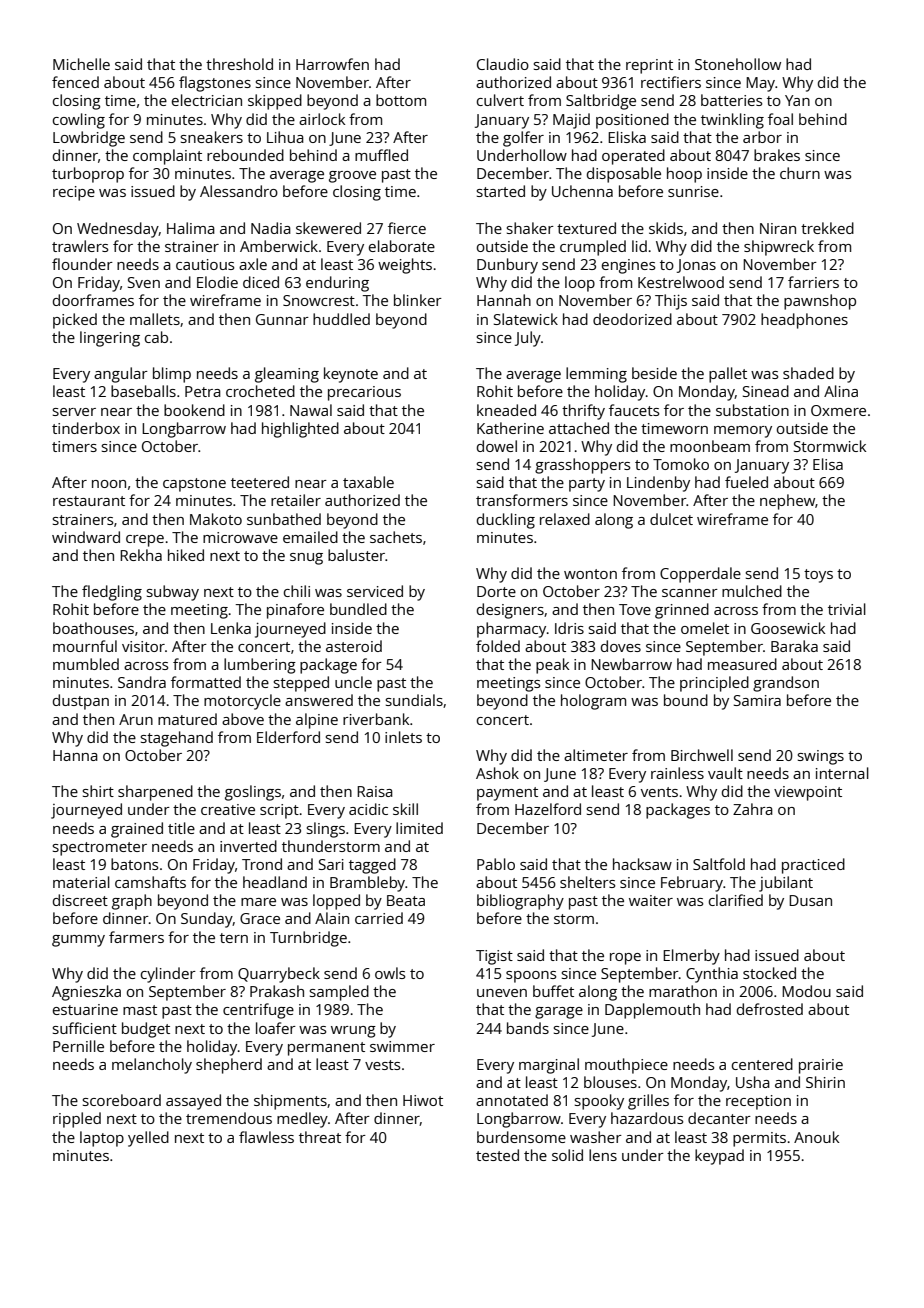 This document has width=924, height=1308. I want to click on threat, so click(320, 1137).
